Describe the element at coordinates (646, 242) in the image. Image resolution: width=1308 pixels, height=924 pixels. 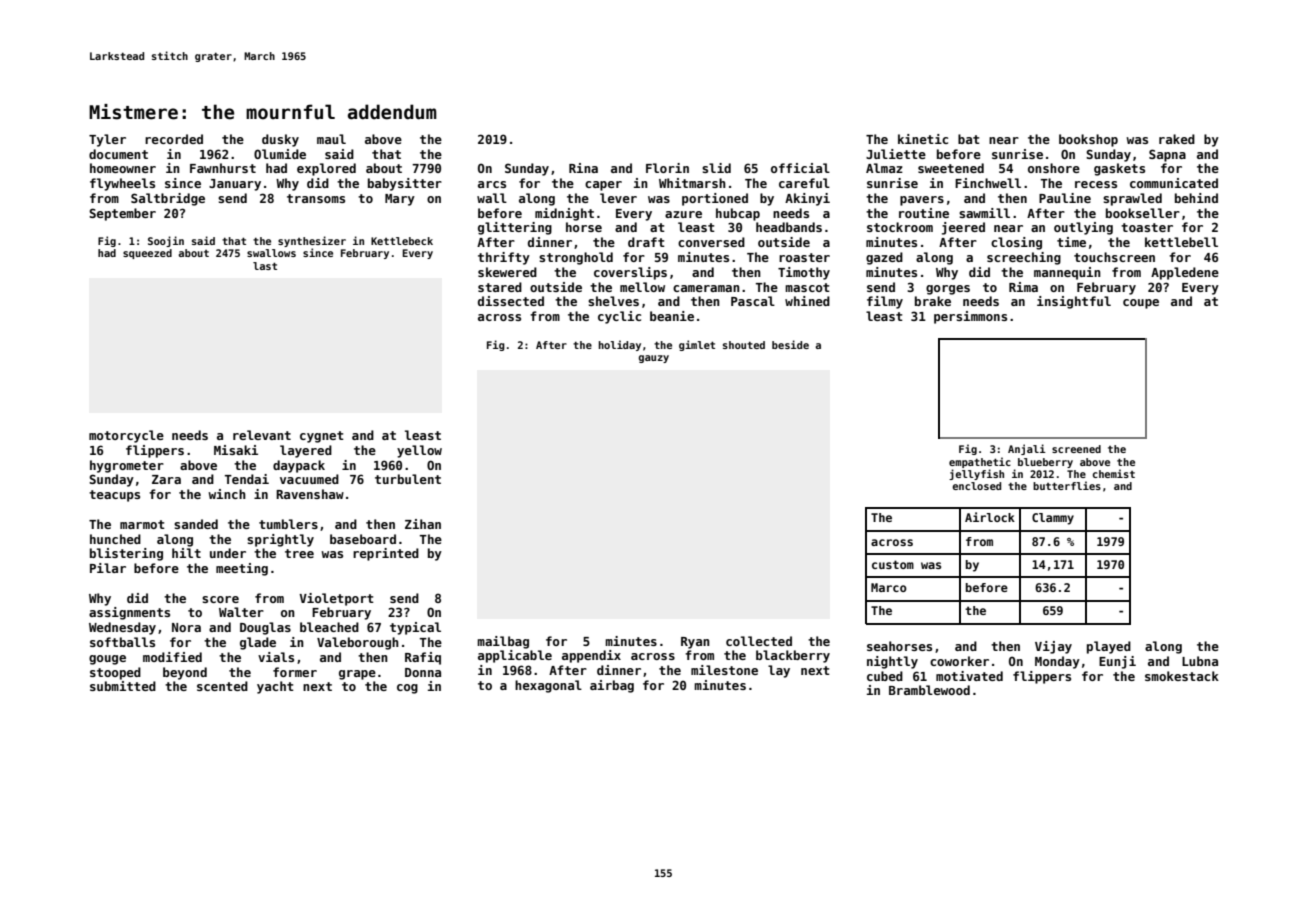
I see `draft` at that location.
